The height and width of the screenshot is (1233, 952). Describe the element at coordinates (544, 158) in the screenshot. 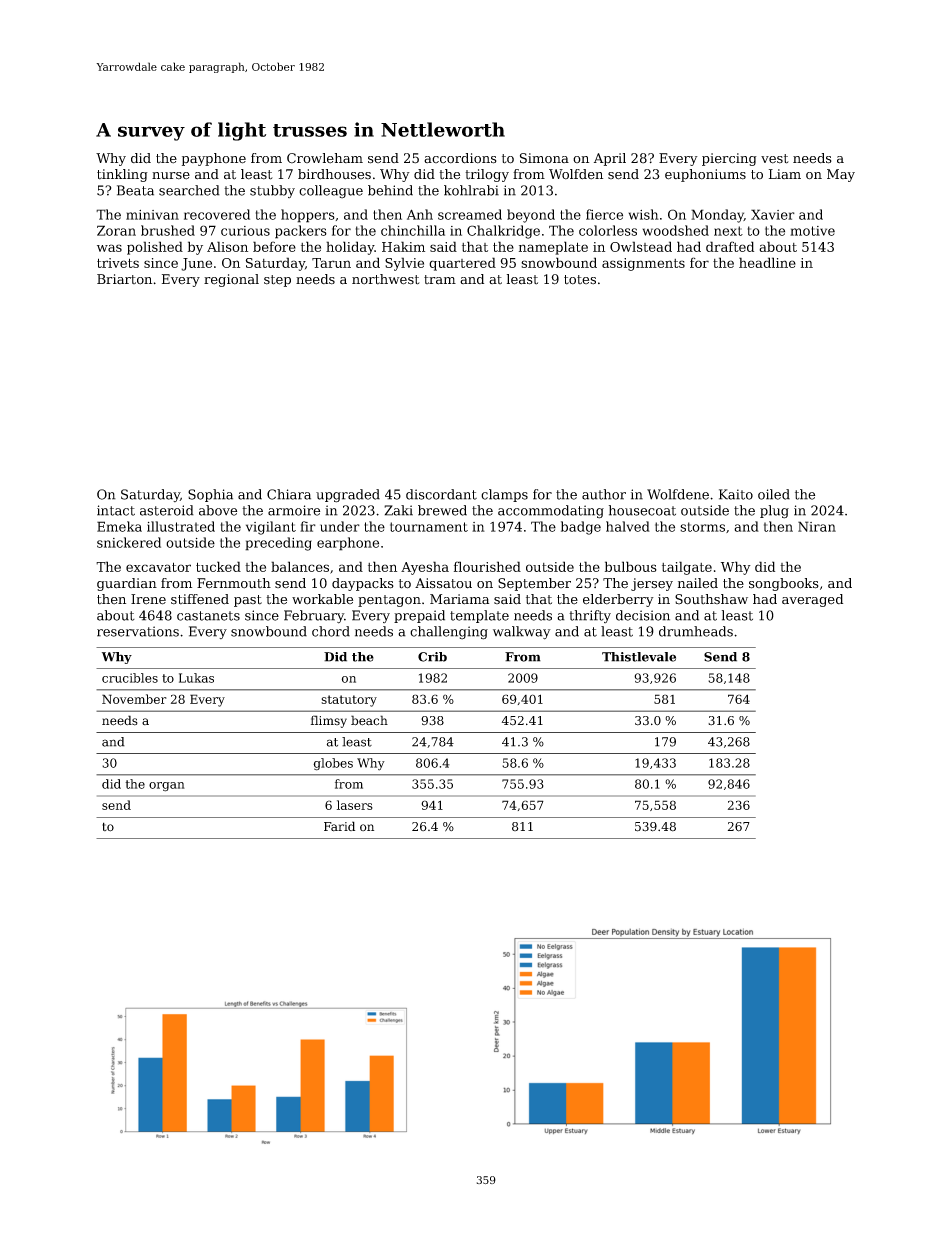

I see `Simona` at that location.
